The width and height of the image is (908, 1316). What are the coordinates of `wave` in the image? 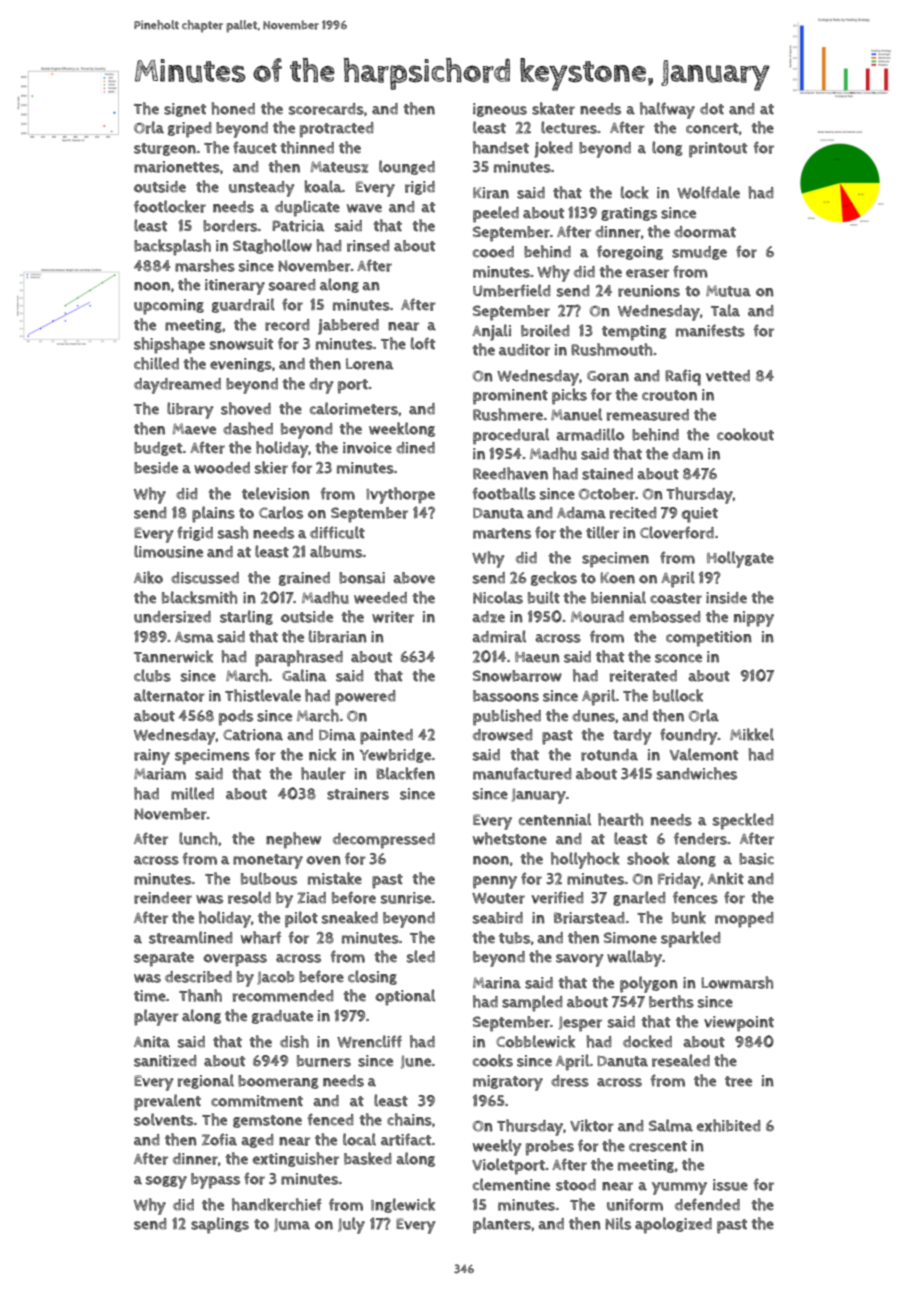 It's located at (364, 208).
